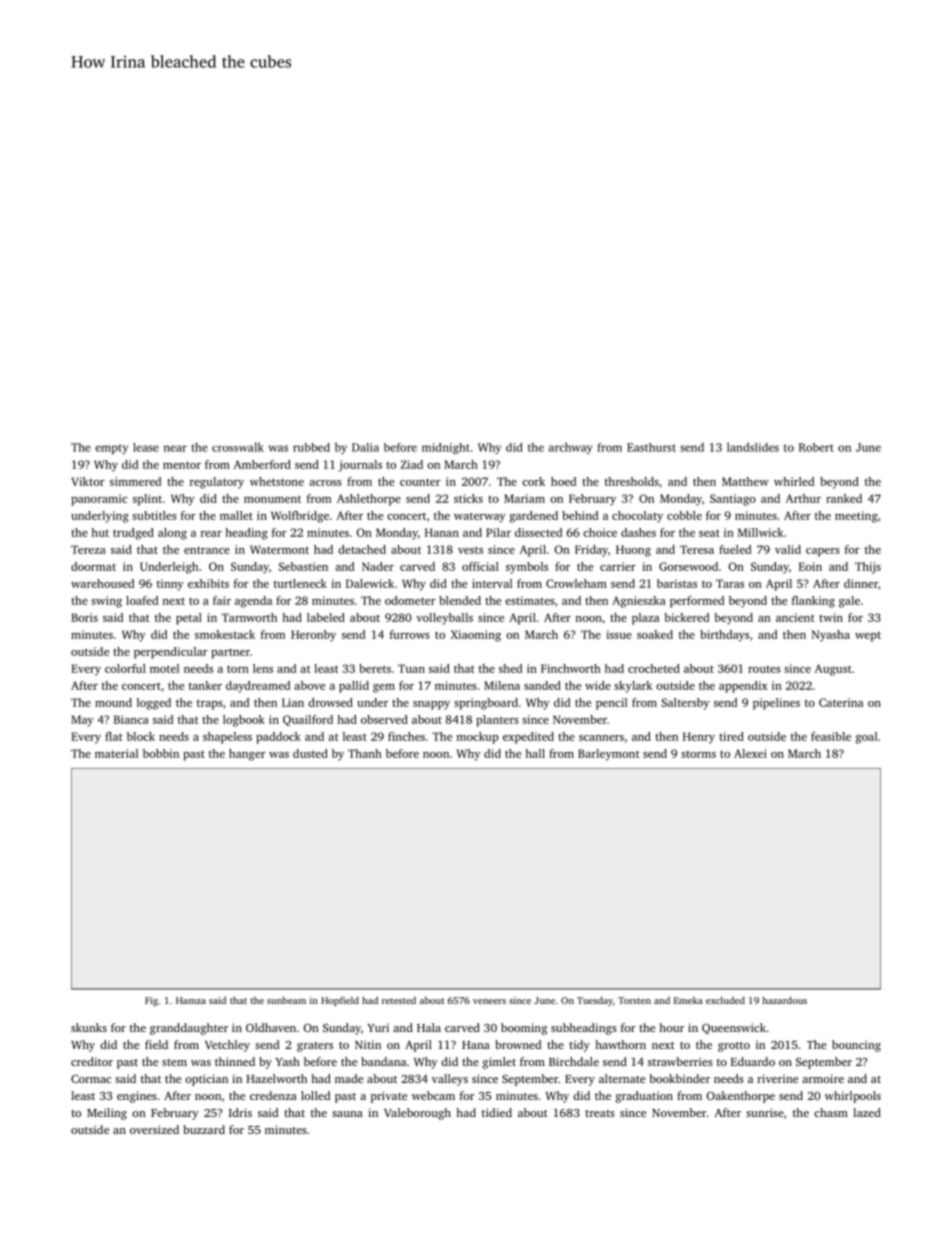 The height and width of the page is (1233, 952). I want to click on entrance, so click(207, 550).
